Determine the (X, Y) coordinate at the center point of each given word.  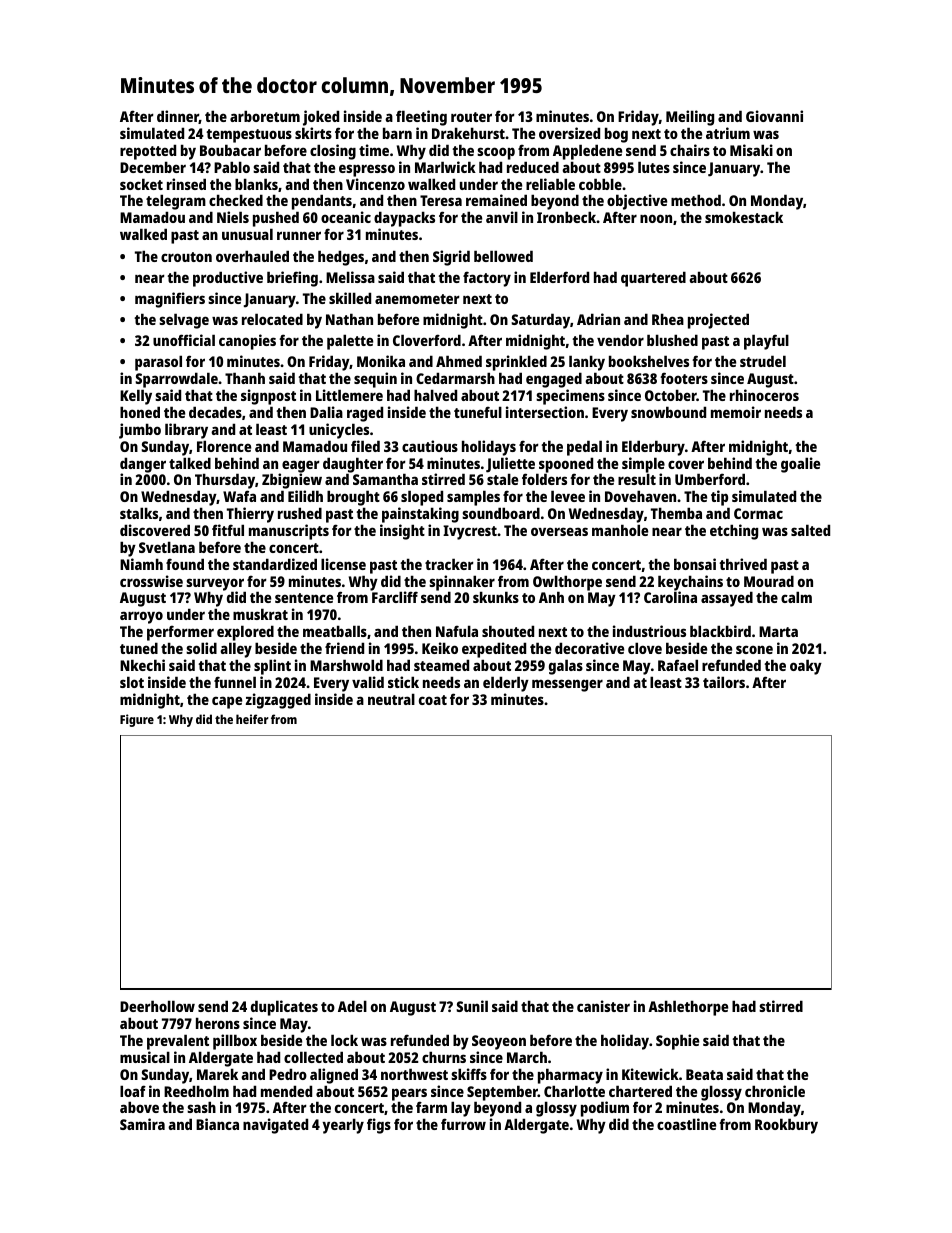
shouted (508, 631)
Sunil (472, 1006)
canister (603, 1006)
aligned (334, 1076)
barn (397, 133)
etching (734, 532)
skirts (313, 133)
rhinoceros (764, 395)
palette (350, 342)
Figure (137, 720)
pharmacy (570, 1076)
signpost (268, 397)
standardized (275, 564)
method (696, 200)
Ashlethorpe (688, 1008)
